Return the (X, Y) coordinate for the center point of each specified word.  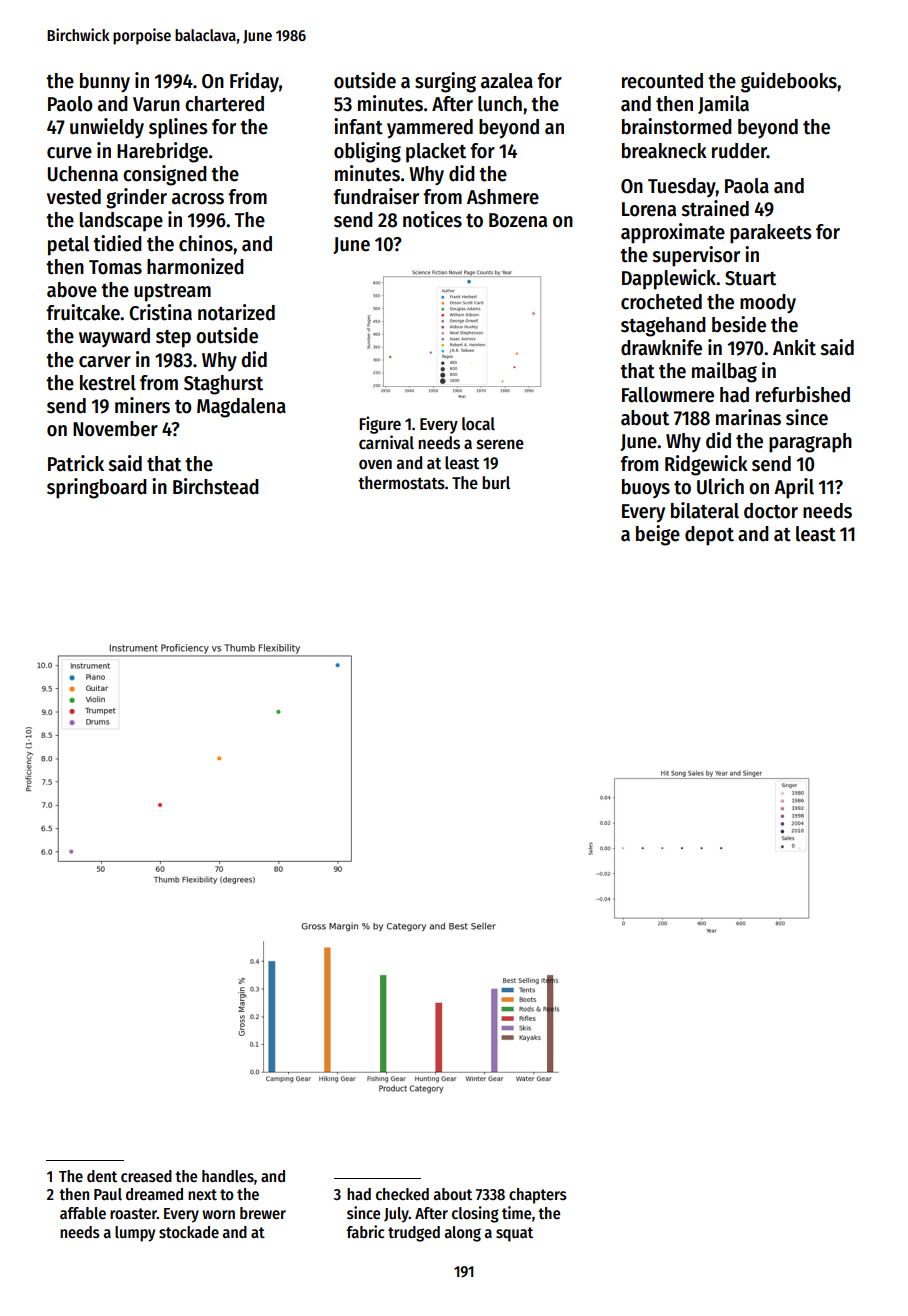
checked (402, 1194)
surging (445, 82)
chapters (538, 1196)
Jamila (723, 104)
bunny (105, 83)
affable (83, 1213)
